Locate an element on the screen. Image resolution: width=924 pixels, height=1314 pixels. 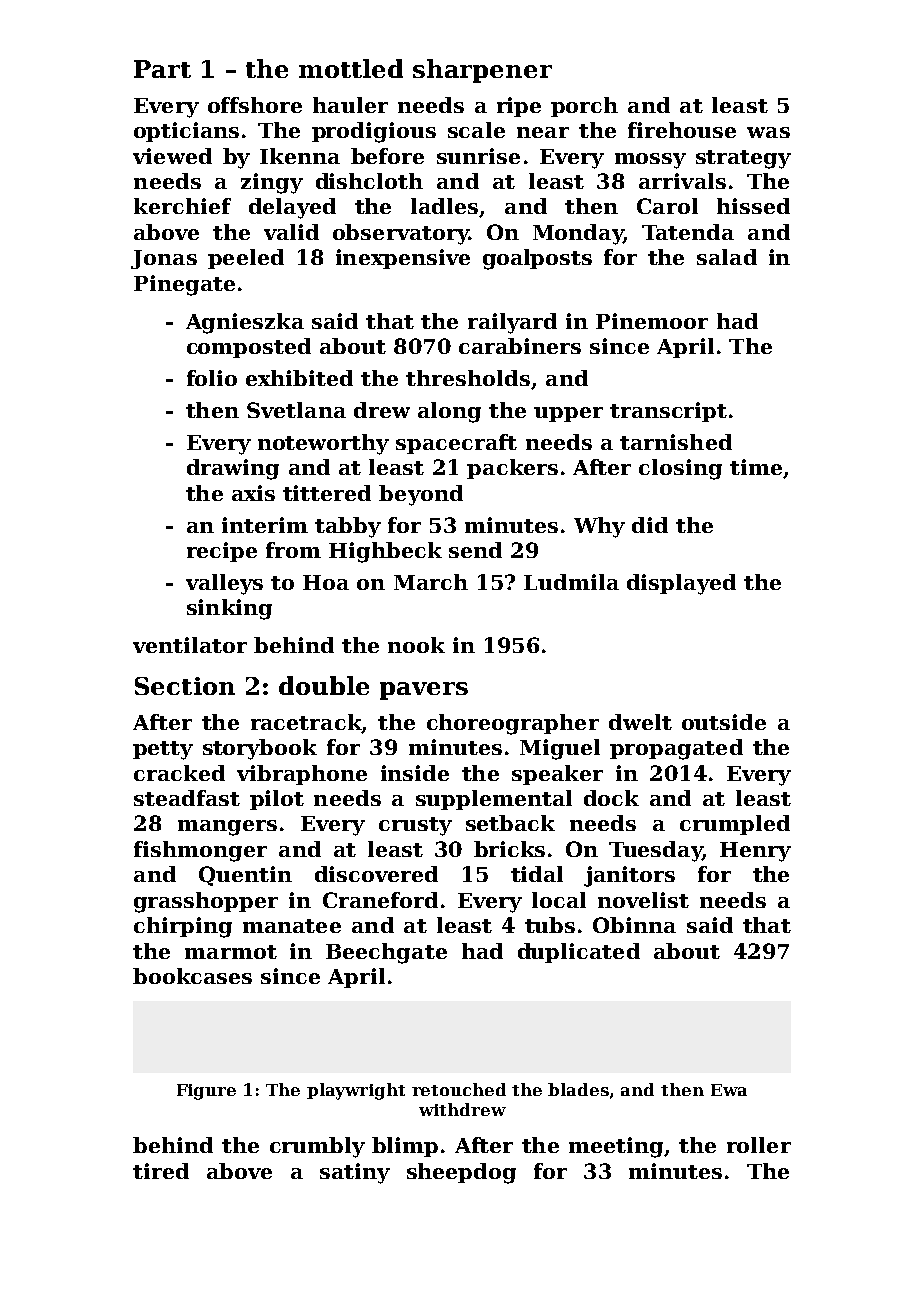
porch is located at coordinates (584, 107).
